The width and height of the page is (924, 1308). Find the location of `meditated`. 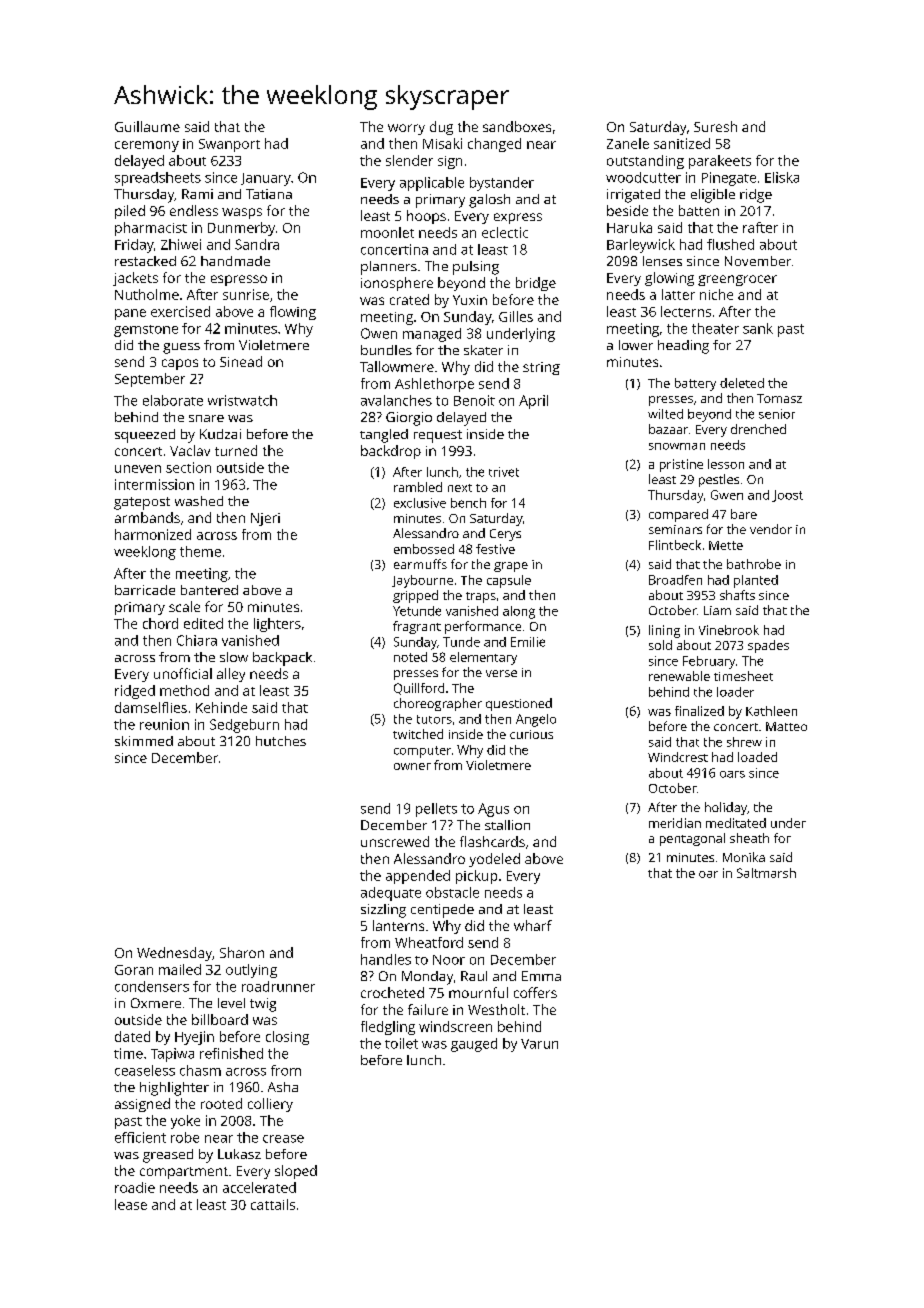

meditated is located at coordinates (736, 823).
